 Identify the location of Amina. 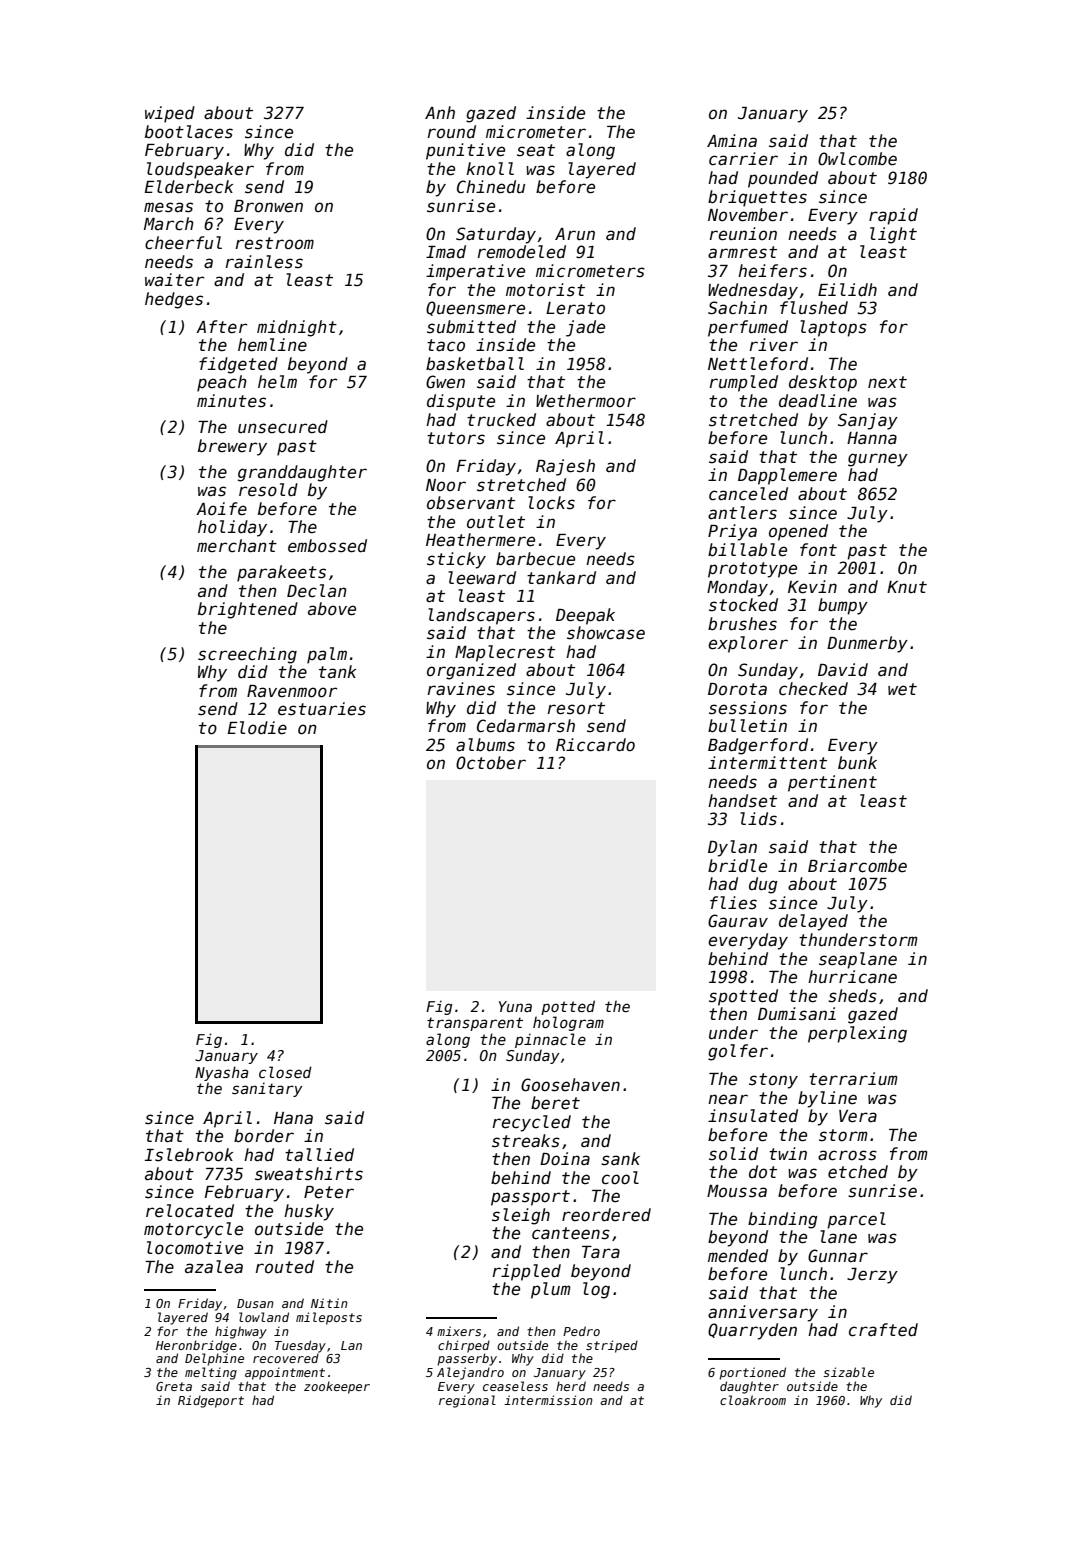
(732, 141).
